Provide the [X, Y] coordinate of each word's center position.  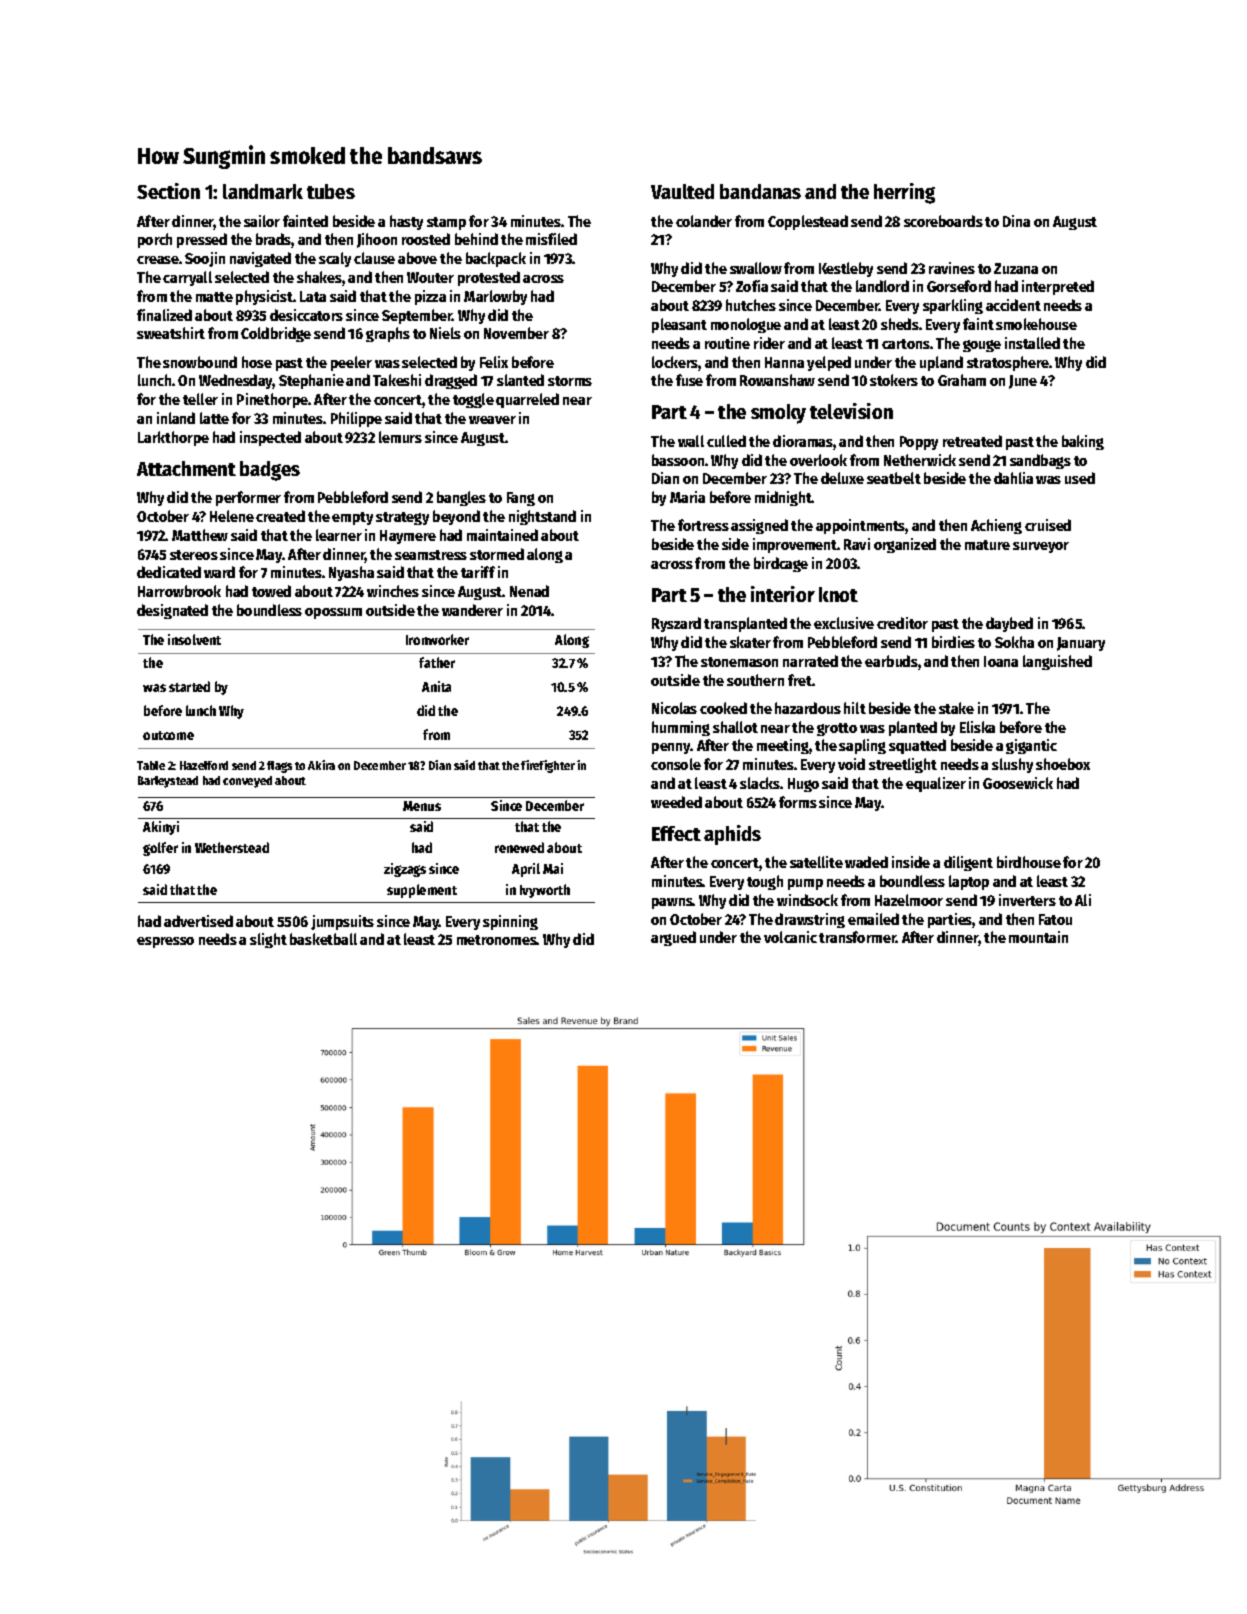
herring [904, 193]
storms [570, 381]
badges [270, 471]
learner [339, 535]
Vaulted [682, 191]
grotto [837, 729]
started [189, 686]
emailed [873, 919]
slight [268, 940]
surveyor [1041, 547]
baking [1083, 442]
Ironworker [437, 639]
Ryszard [676, 624]
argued [673, 938]
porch [155, 240]
